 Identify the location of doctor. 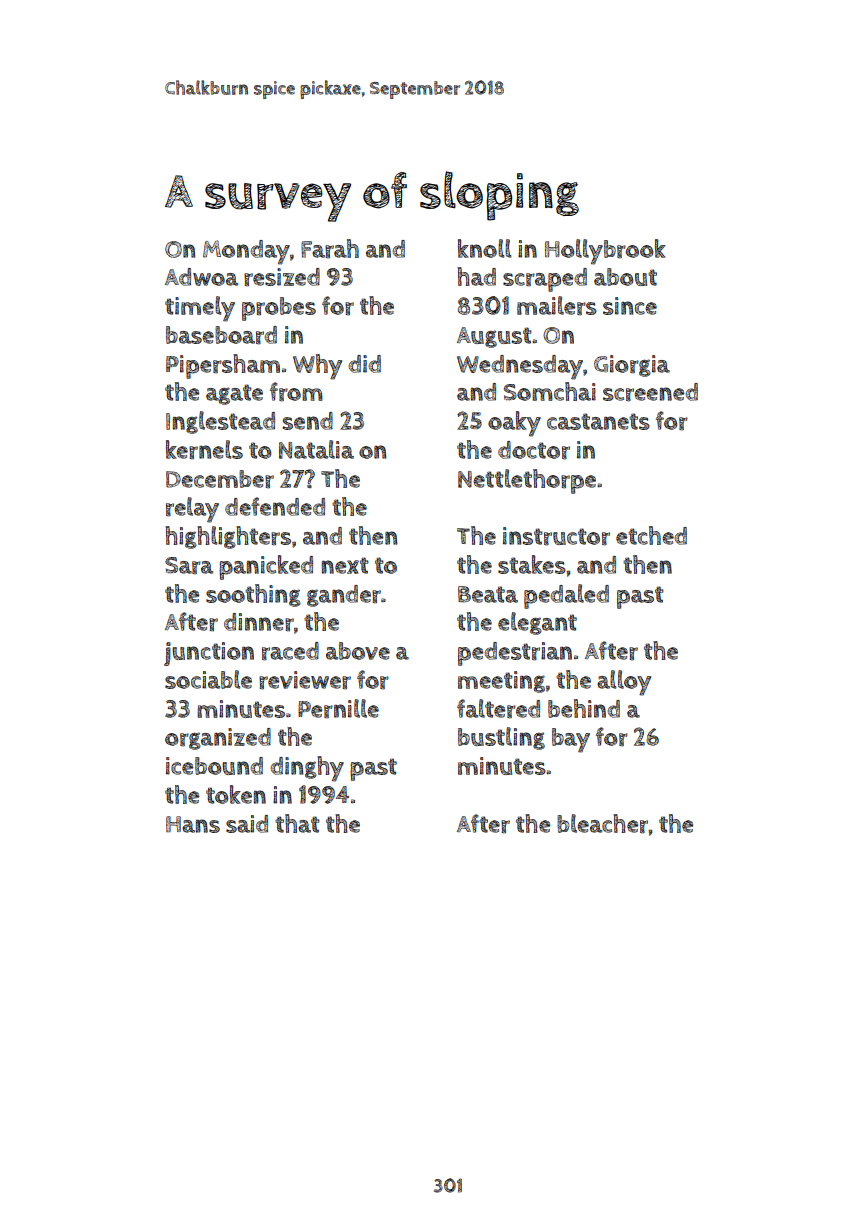
(534, 450).
